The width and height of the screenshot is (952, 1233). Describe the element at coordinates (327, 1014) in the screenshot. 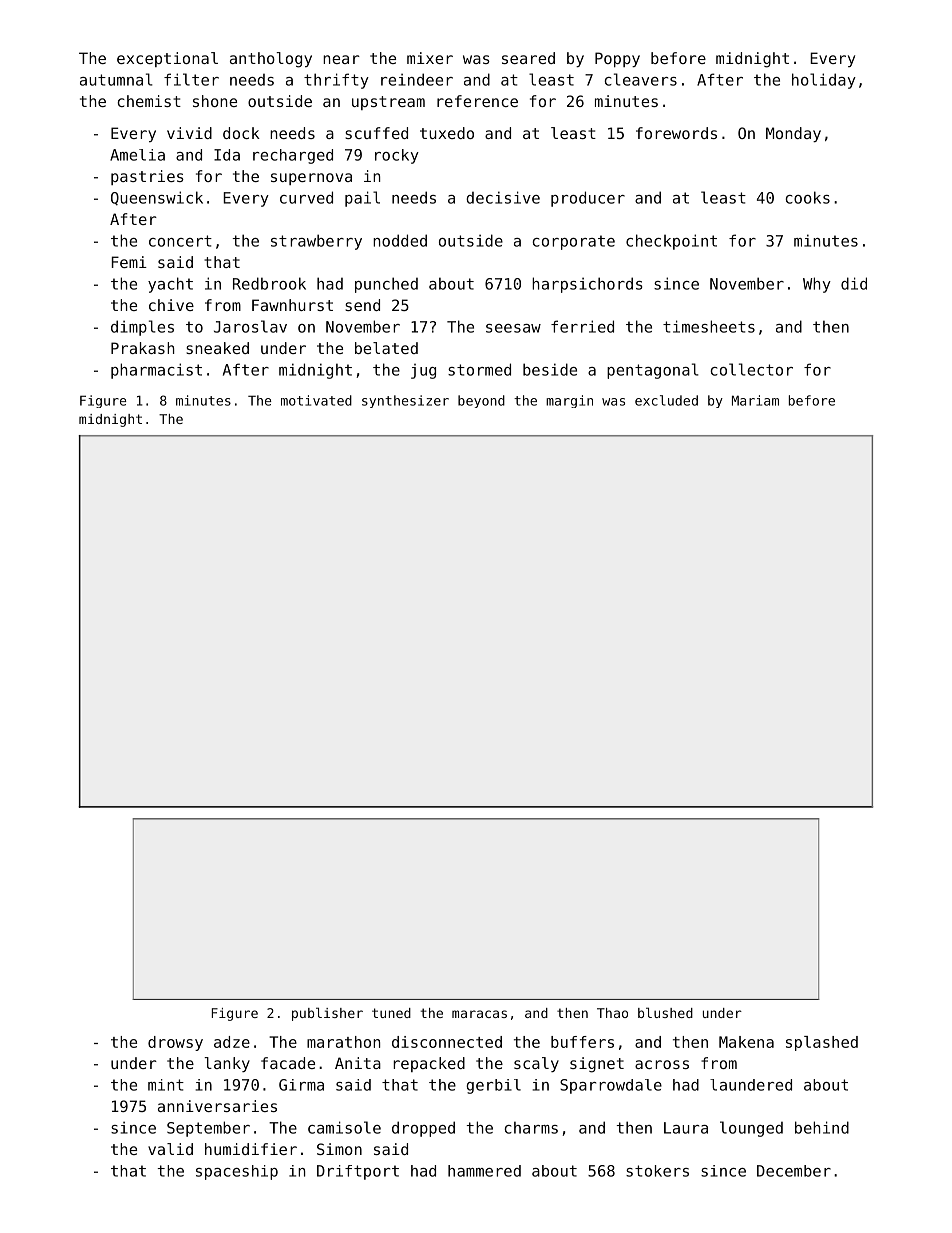

I see `publisher` at that location.
